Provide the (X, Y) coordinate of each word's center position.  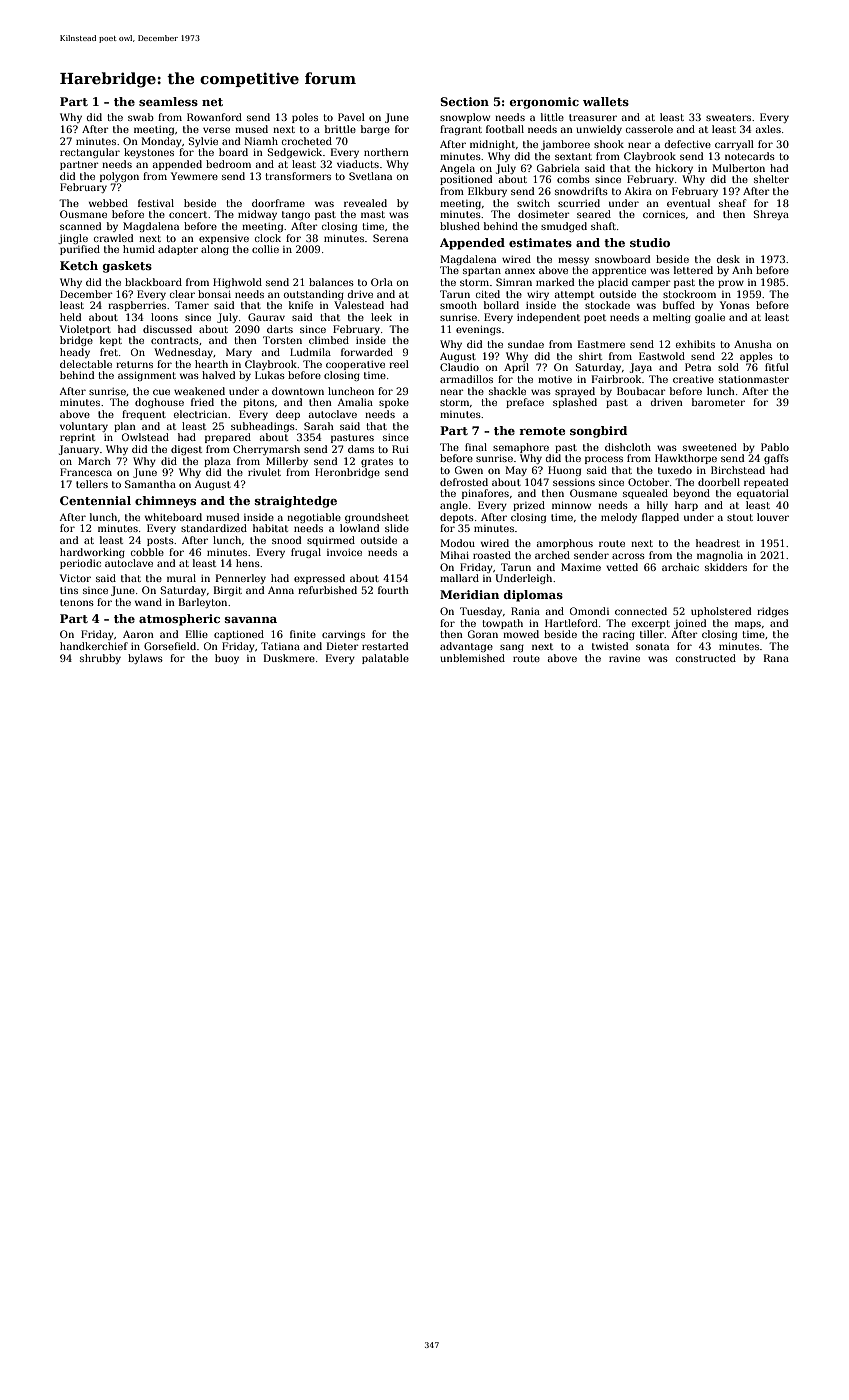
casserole (649, 129)
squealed (645, 494)
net (212, 102)
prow (731, 284)
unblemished (472, 658)
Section (464, 101)
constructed (706, 658)
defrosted (464, 482)
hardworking (92, 553)
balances (331, 282)
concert (188, 214)
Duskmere (289, 658)
